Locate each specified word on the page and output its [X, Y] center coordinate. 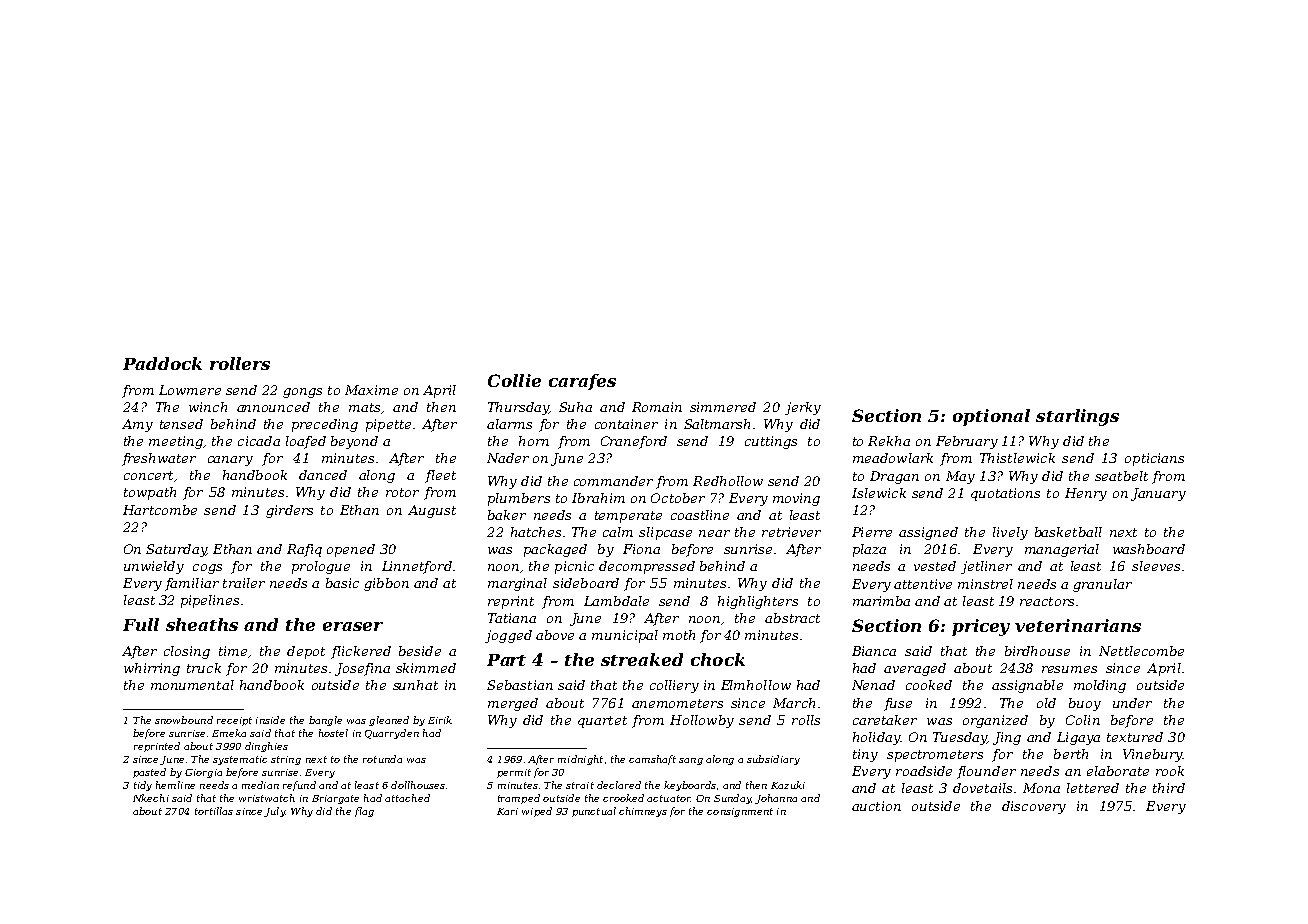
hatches [536, 532]
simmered [723, 407]
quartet [602, 722]
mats [364, 407]
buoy [1085, 704]
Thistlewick [1017, 458]
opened [351, 550]
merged [513, 704]
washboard [1149, 549]
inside [270, 720]
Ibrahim [598, 498]
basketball [1068, 532]
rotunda [382, 759]
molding [1100, 686]
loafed [306, 442]
